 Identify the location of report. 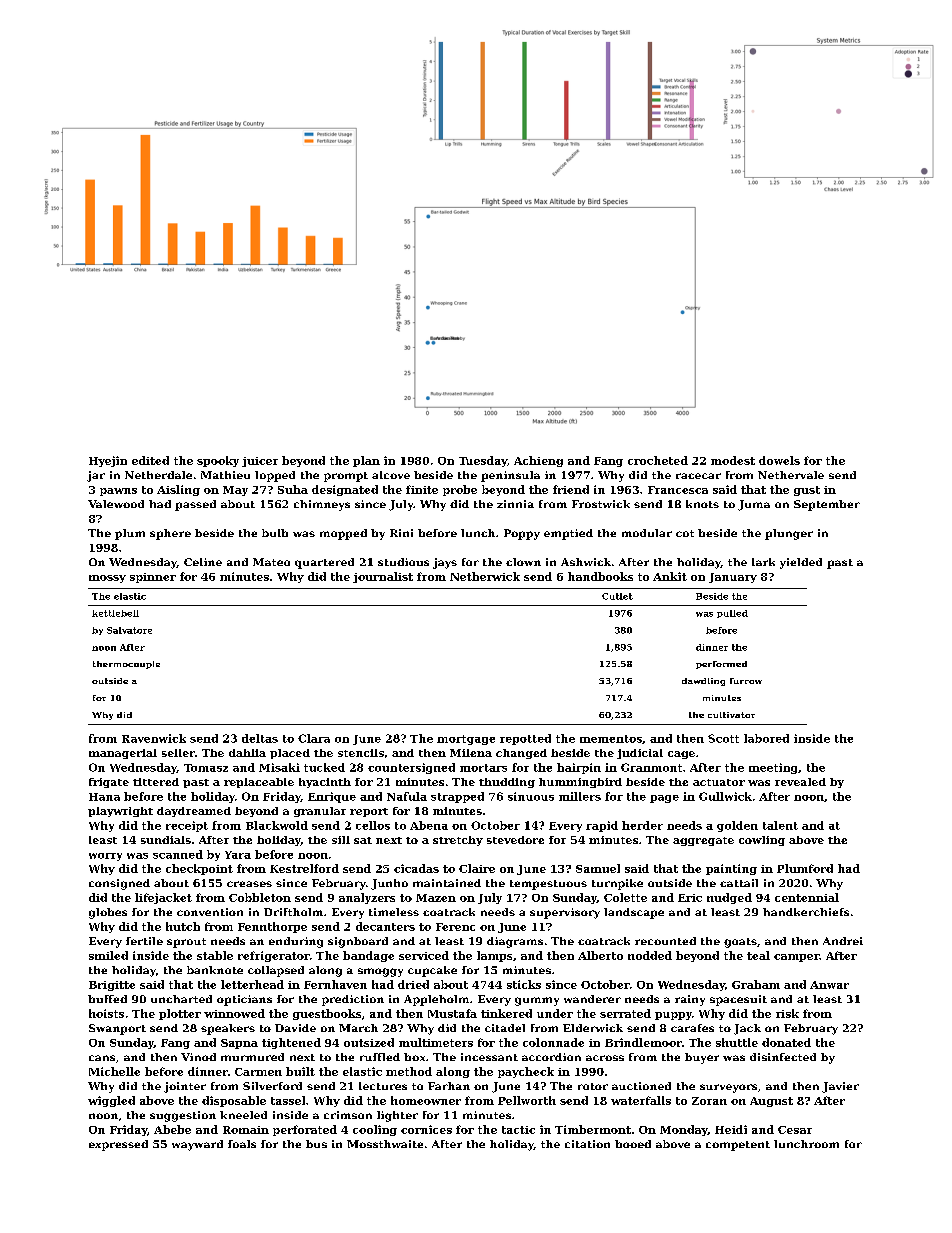
(369, 812).
